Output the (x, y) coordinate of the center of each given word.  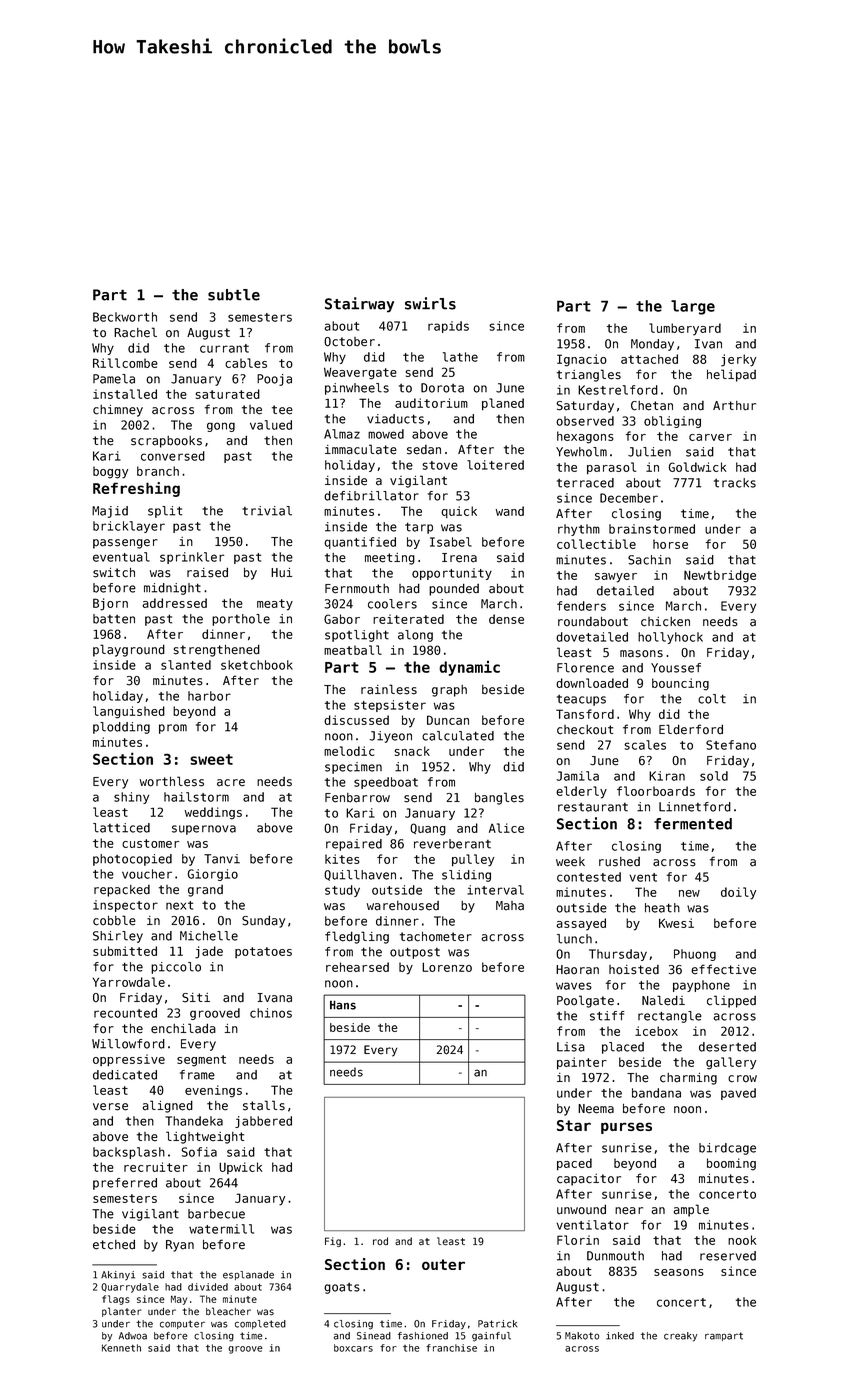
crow (742, 1079)
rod (380, 1241)
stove (440, 465)
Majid (110, 512)
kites (342, 859)
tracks (735, 483)
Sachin (649, 560)
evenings (213, 1091)
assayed (581, 924)
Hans (343, 1005)
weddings (213, 813)
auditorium (431, 403)
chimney (118, 411)
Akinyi (118, 1276)
